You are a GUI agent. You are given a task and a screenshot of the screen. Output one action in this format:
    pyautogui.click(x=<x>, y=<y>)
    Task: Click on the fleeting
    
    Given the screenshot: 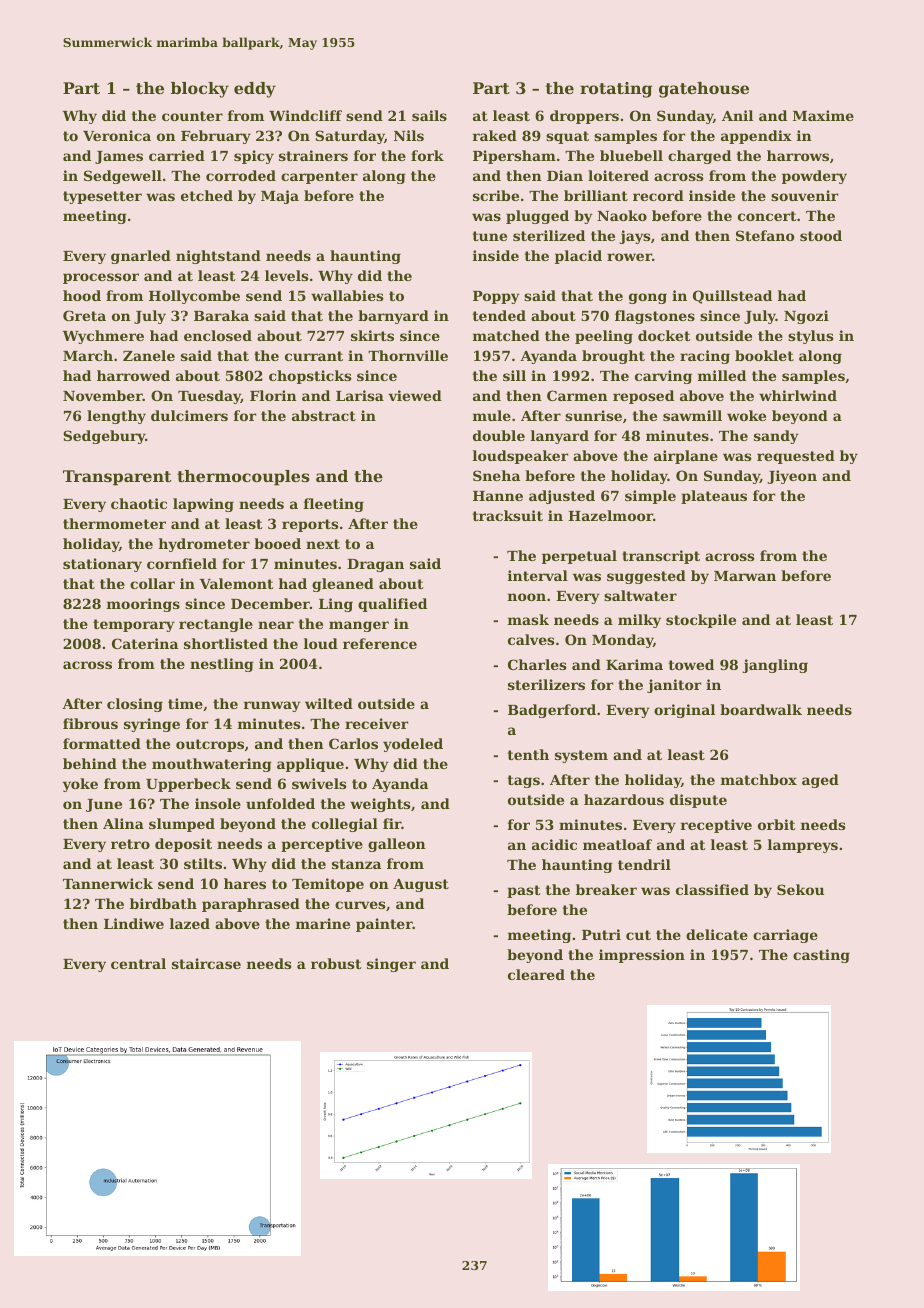 What is the action you would take?
    pyautogui.click(x=334, y=505)
